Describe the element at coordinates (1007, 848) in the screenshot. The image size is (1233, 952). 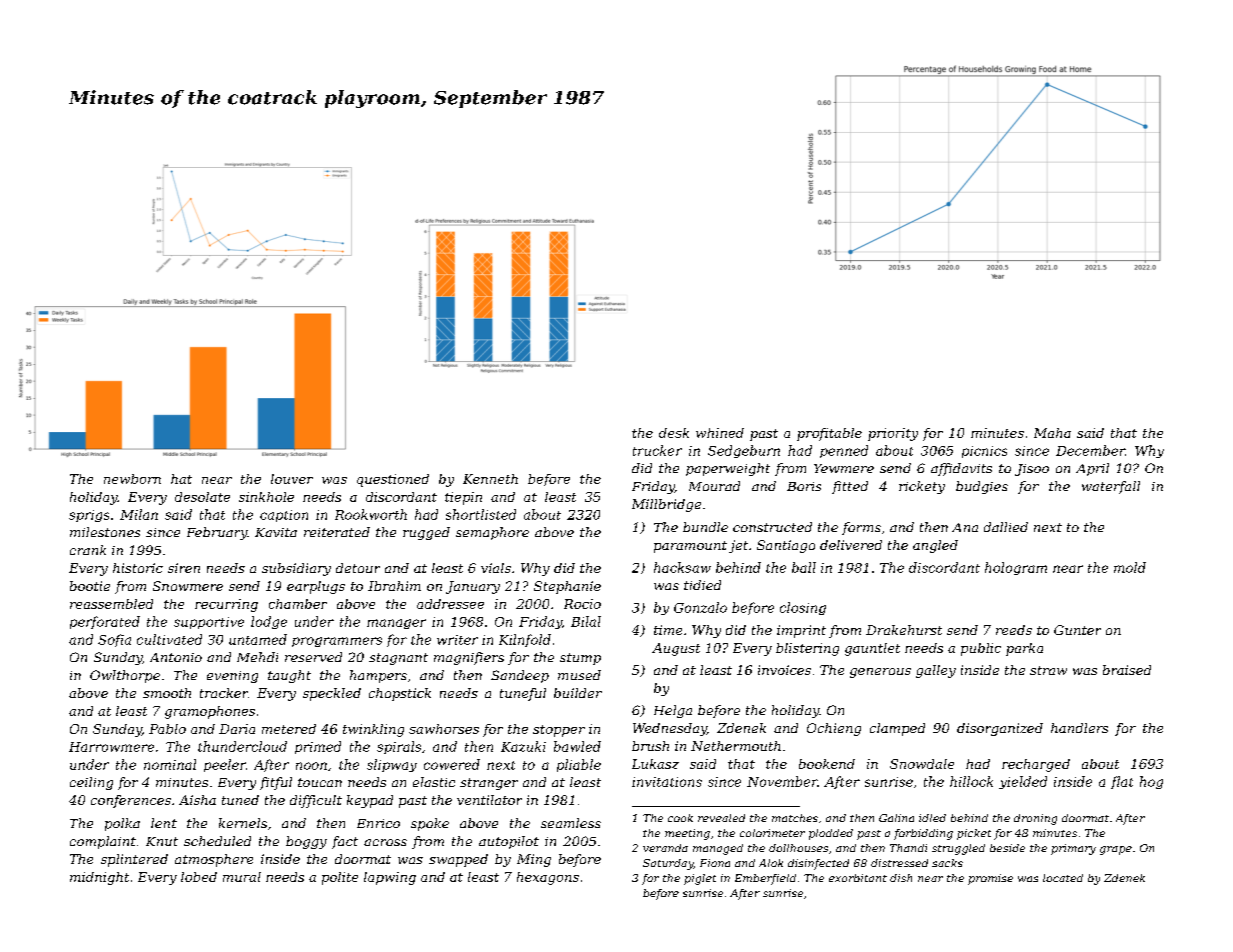
I see `beside` at that location.
